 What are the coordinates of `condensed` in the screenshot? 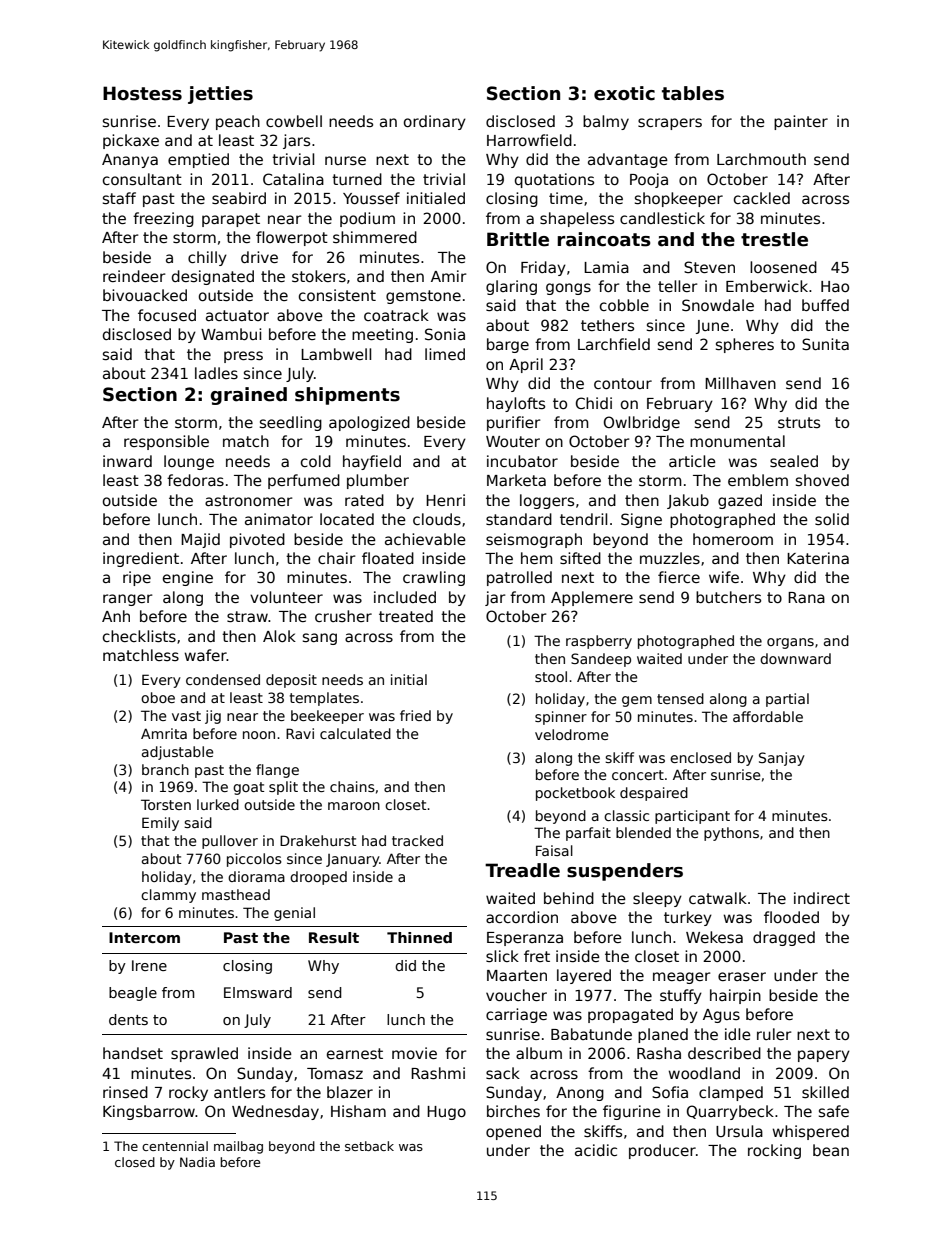 It's located at (223, 679).
